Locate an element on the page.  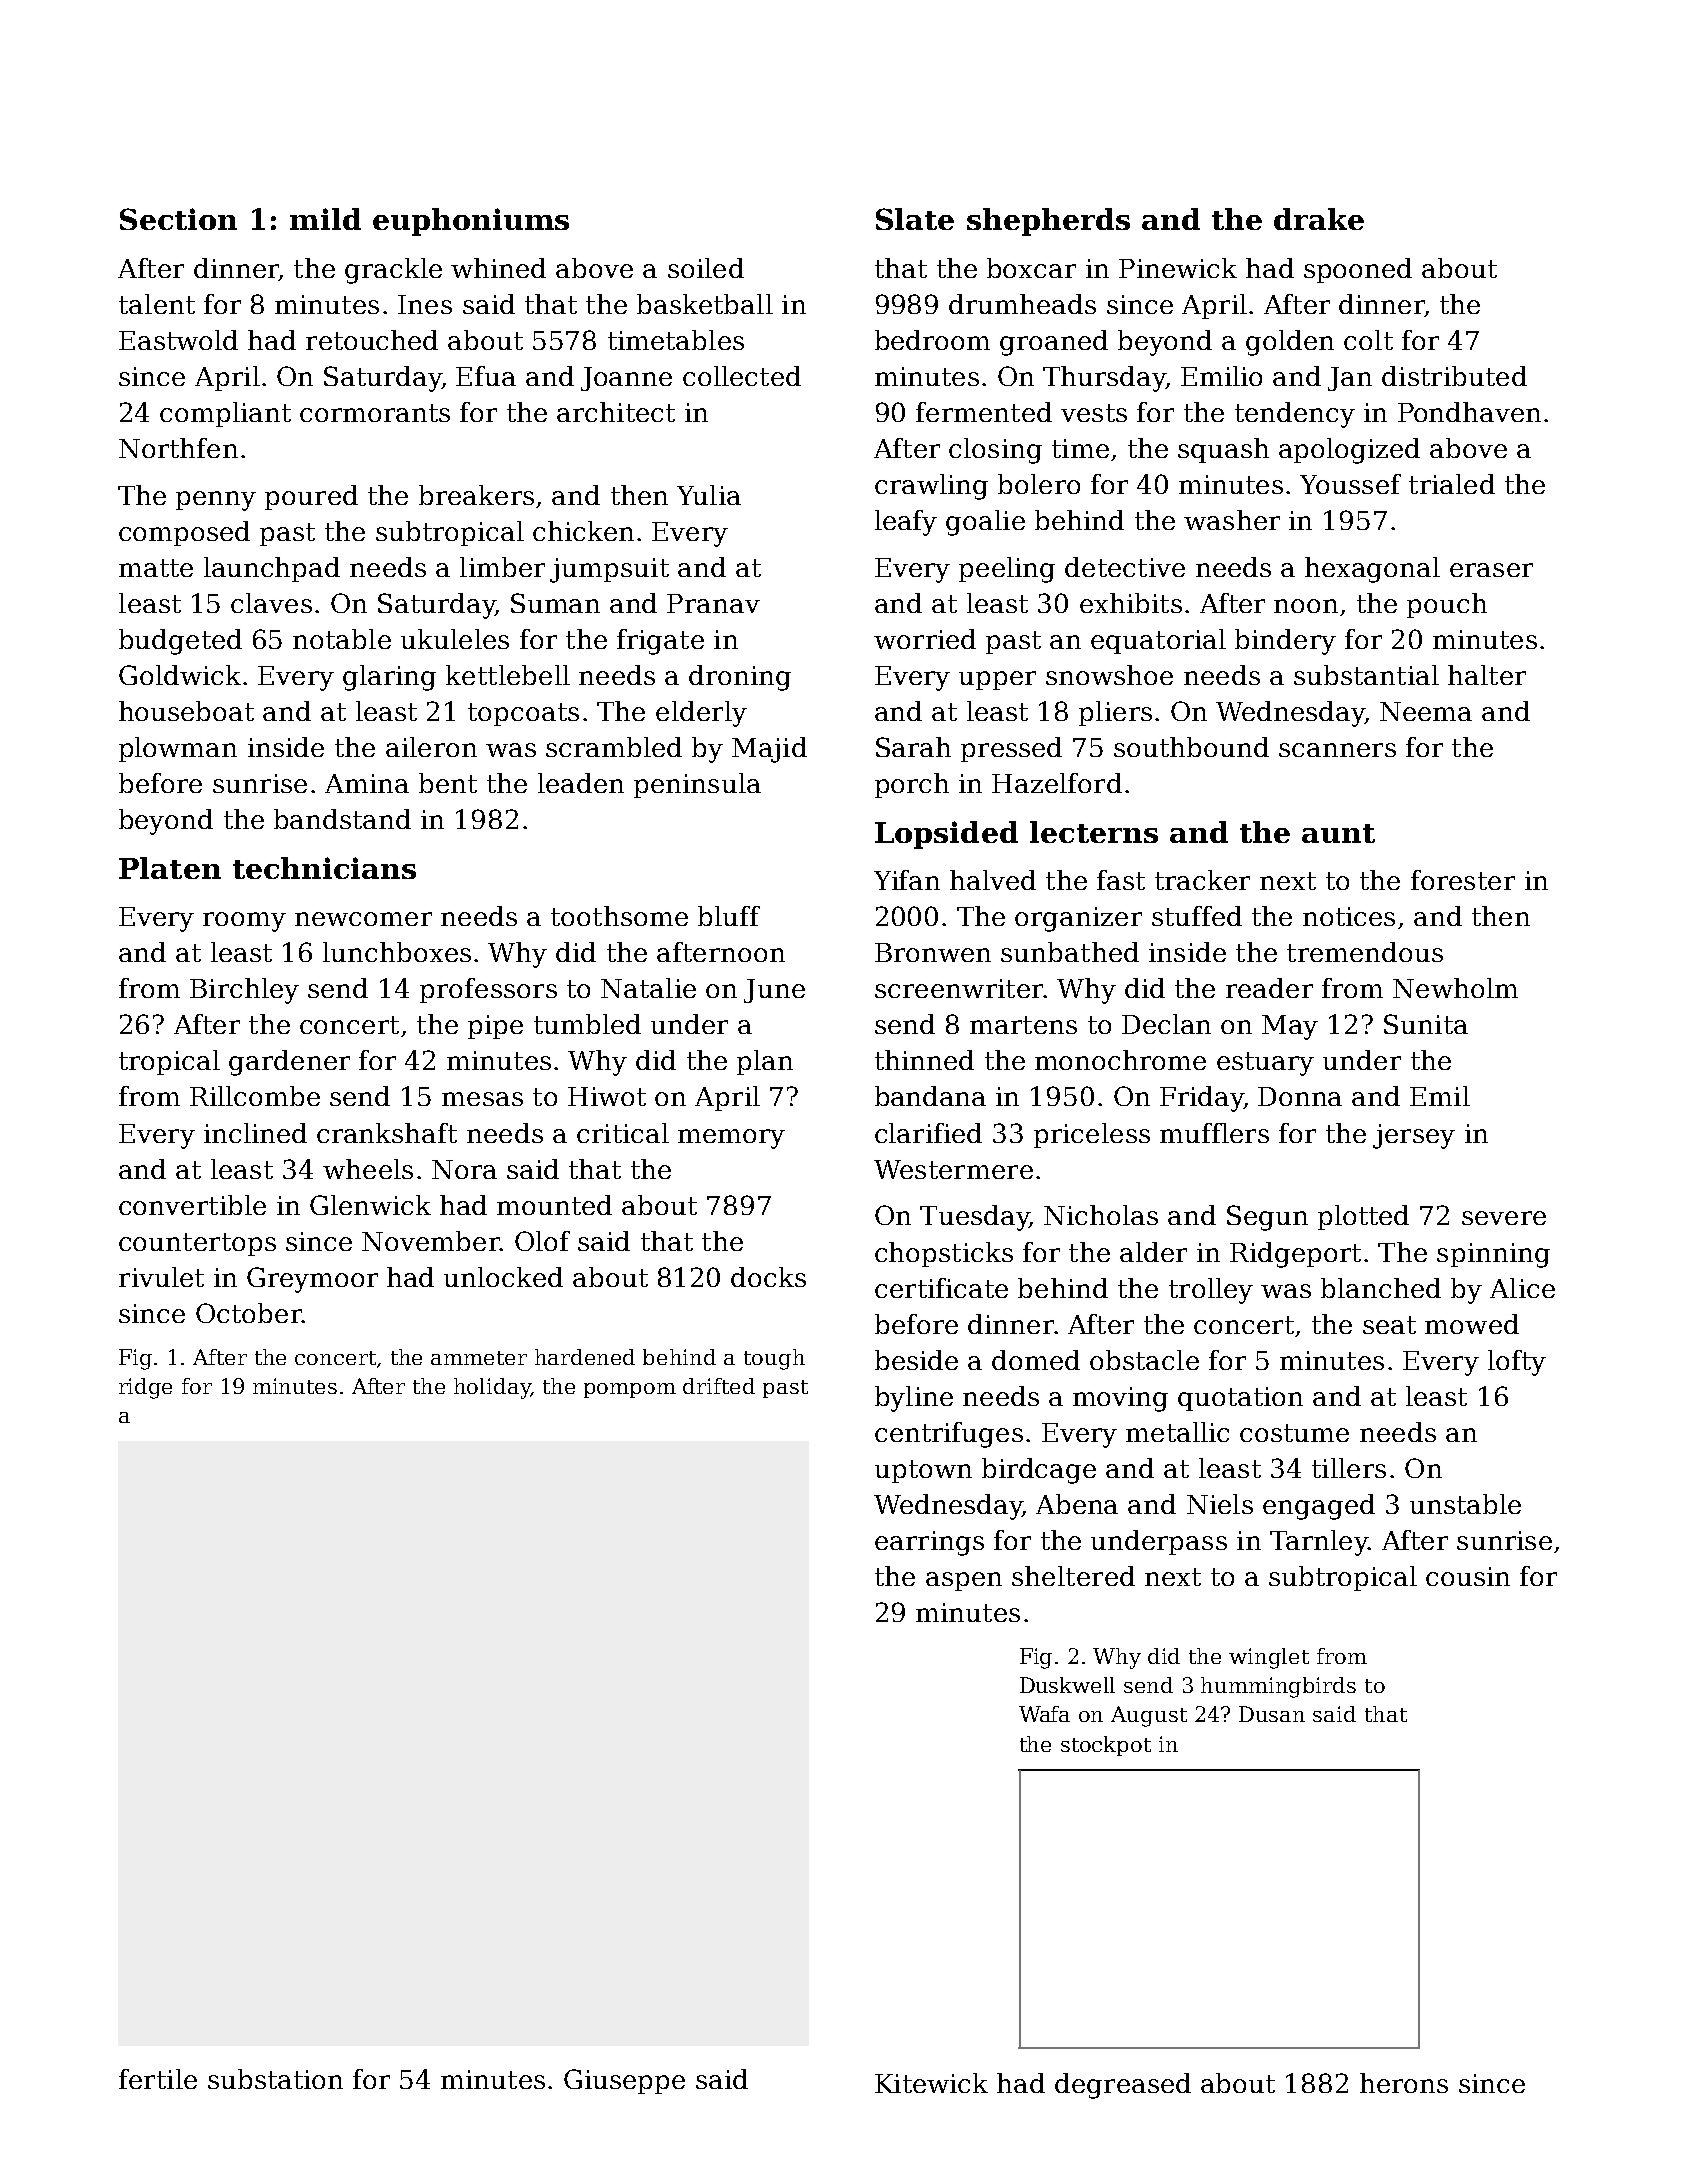
aunt is located at coordinates (1338, 833).
